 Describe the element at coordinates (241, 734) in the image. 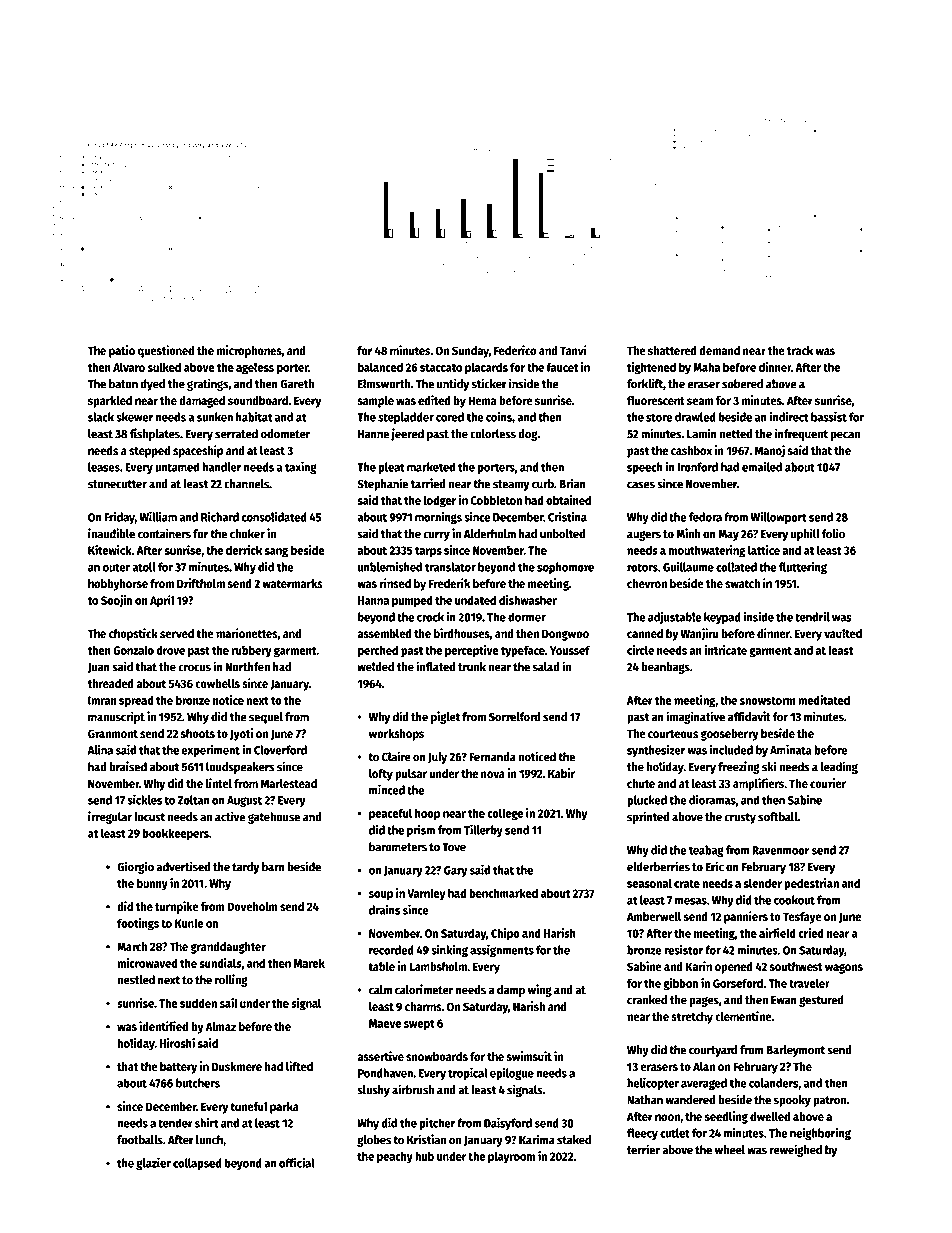

I see `Jyoti` at that location.
